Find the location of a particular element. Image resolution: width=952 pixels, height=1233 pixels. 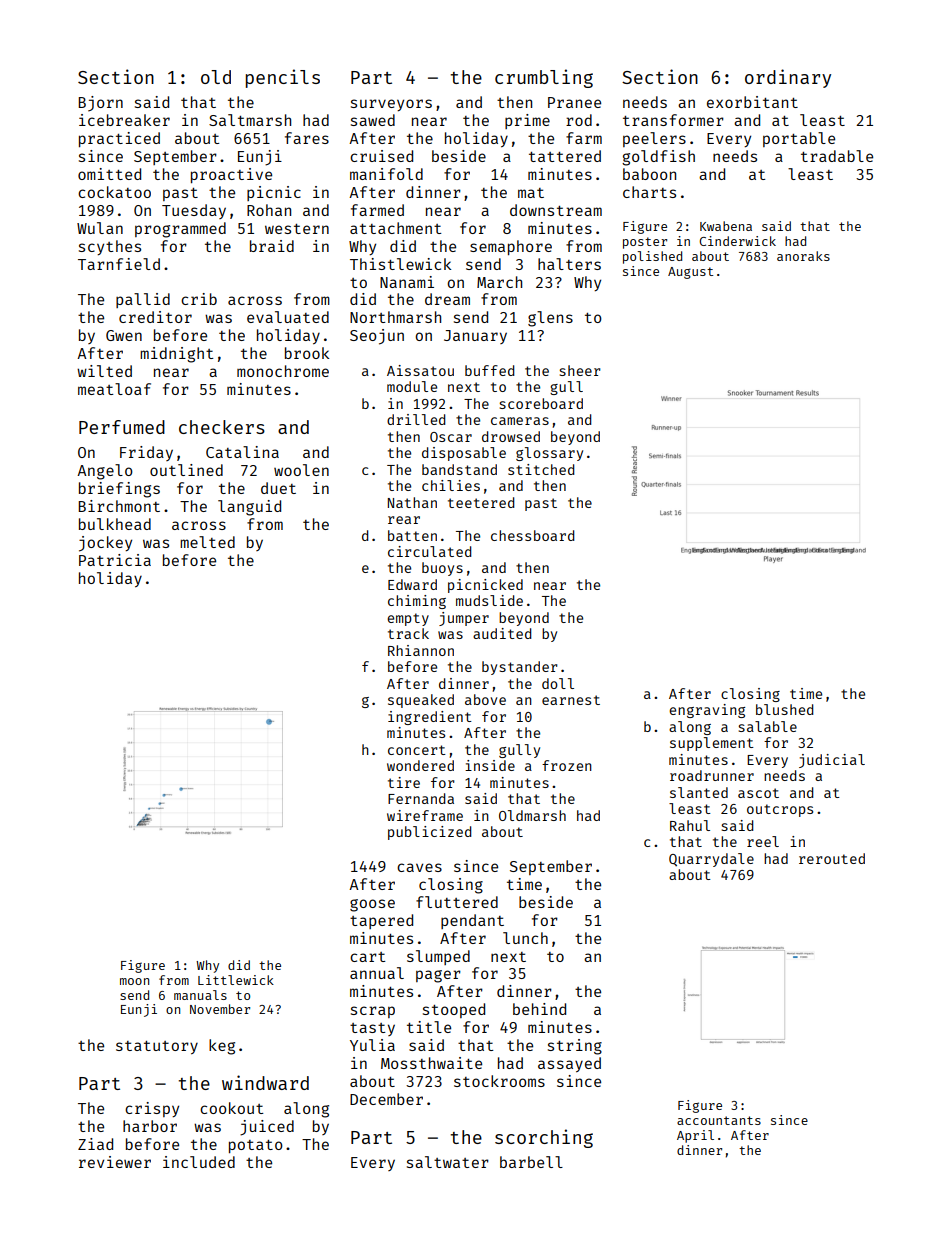

tradable is located at coordinates (837, 156).
